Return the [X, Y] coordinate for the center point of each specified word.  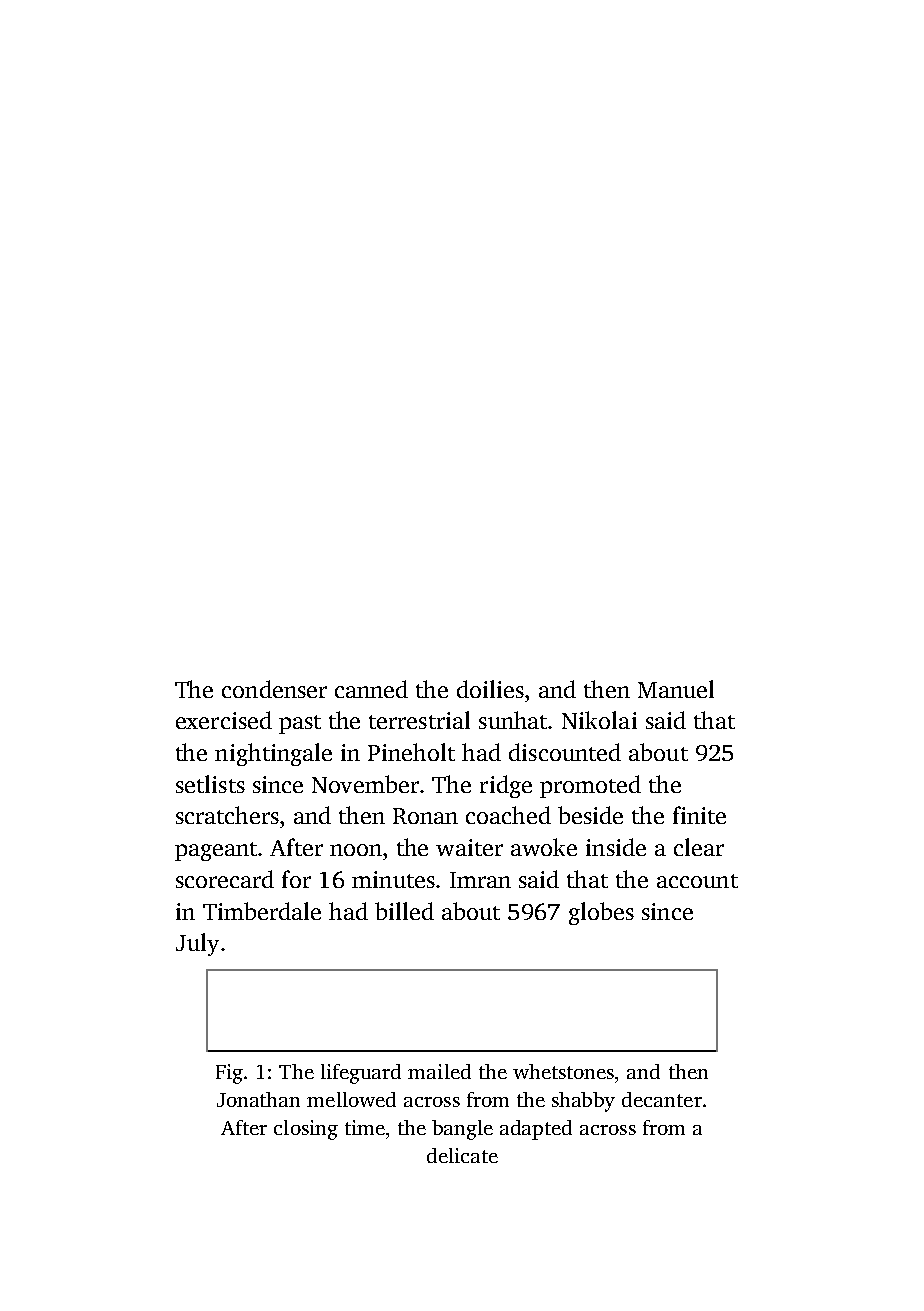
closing [306, 1130]
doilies [490, 689]
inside [616, 847]
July [197, 944]
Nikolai [599, 720]
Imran [480, 880]
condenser [274, 689]
